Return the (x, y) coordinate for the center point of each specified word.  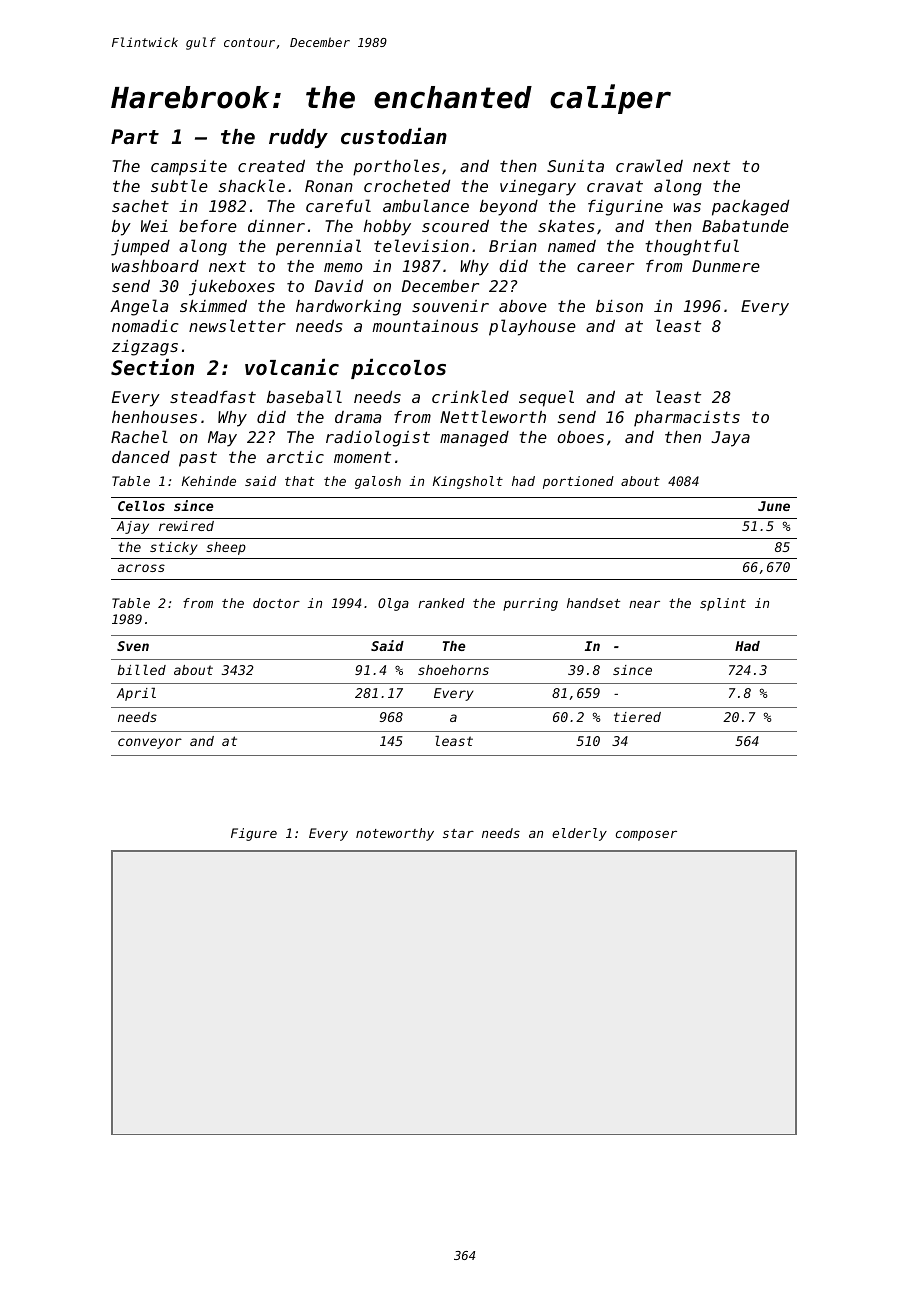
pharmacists (687, 419)
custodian (394, 136)
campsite (189, 168)
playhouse (532, 327)
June (774, 506)
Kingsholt (468, 482)
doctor (276, 603)
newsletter (237, 325)
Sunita (575, 166)
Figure (254, 834)
